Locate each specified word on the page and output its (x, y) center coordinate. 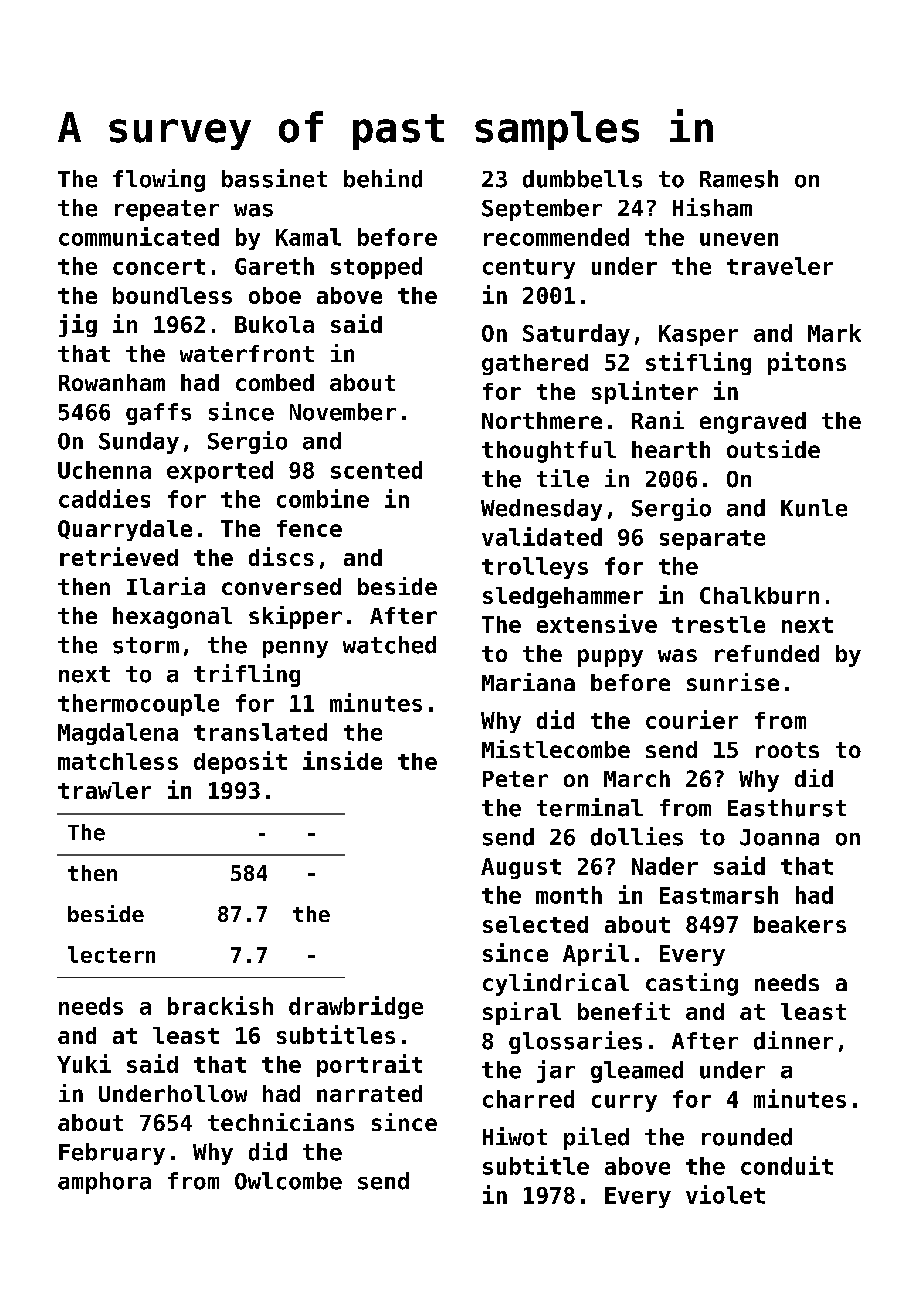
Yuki (84, 1063)
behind (383, 178)
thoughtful (549, 452)
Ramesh (739, 179)
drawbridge (356, 1007)
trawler (104, 790)
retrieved (119, 556)
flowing (159, 180)
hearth (671, 449)
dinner (793, 1040)
